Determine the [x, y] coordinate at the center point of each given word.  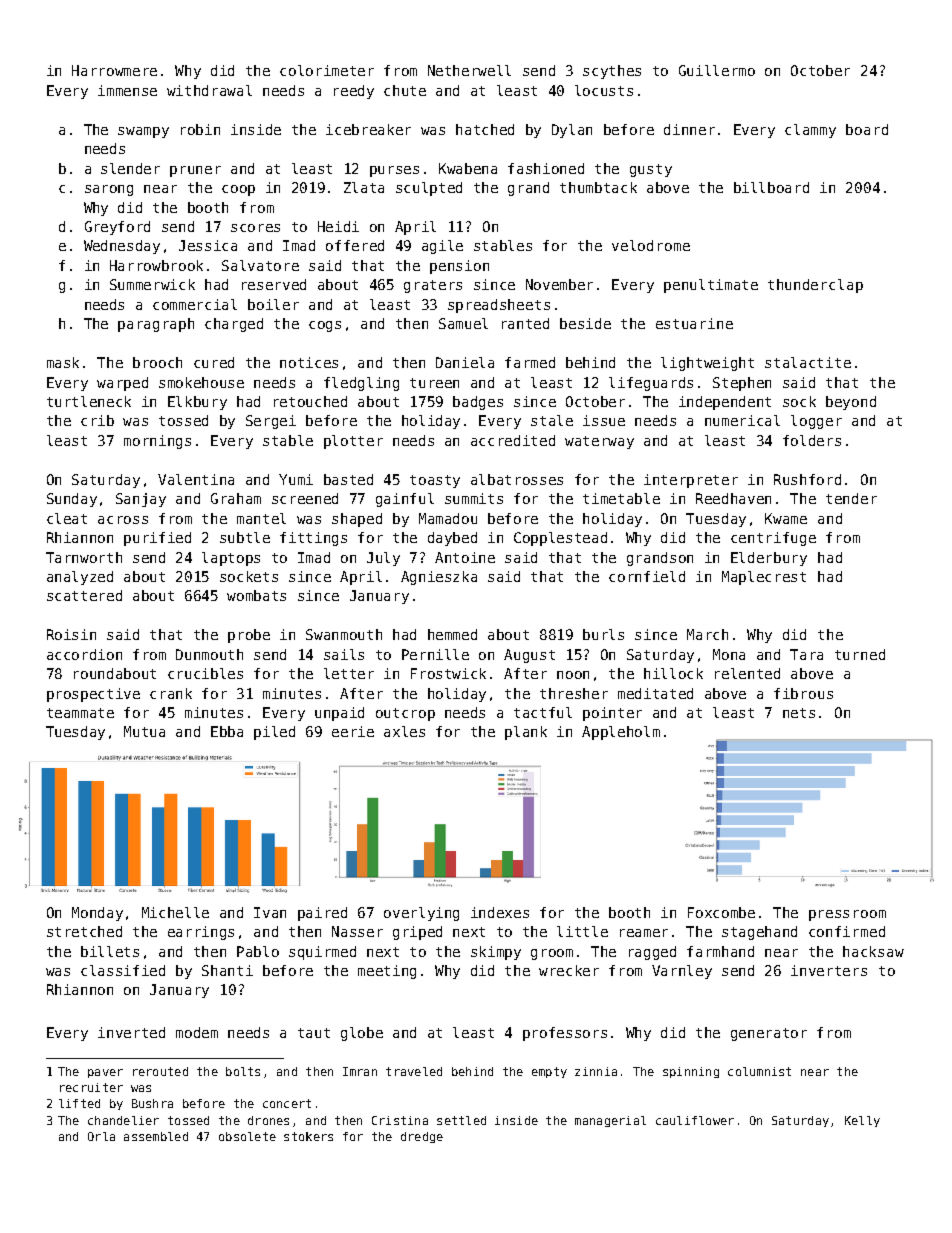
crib [97, 420]
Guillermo [717, 70]
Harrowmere [114, 70]
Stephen [742, 384]
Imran [360, 1071]
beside [585, 323]
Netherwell [469, 70]
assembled [156, 1136]
